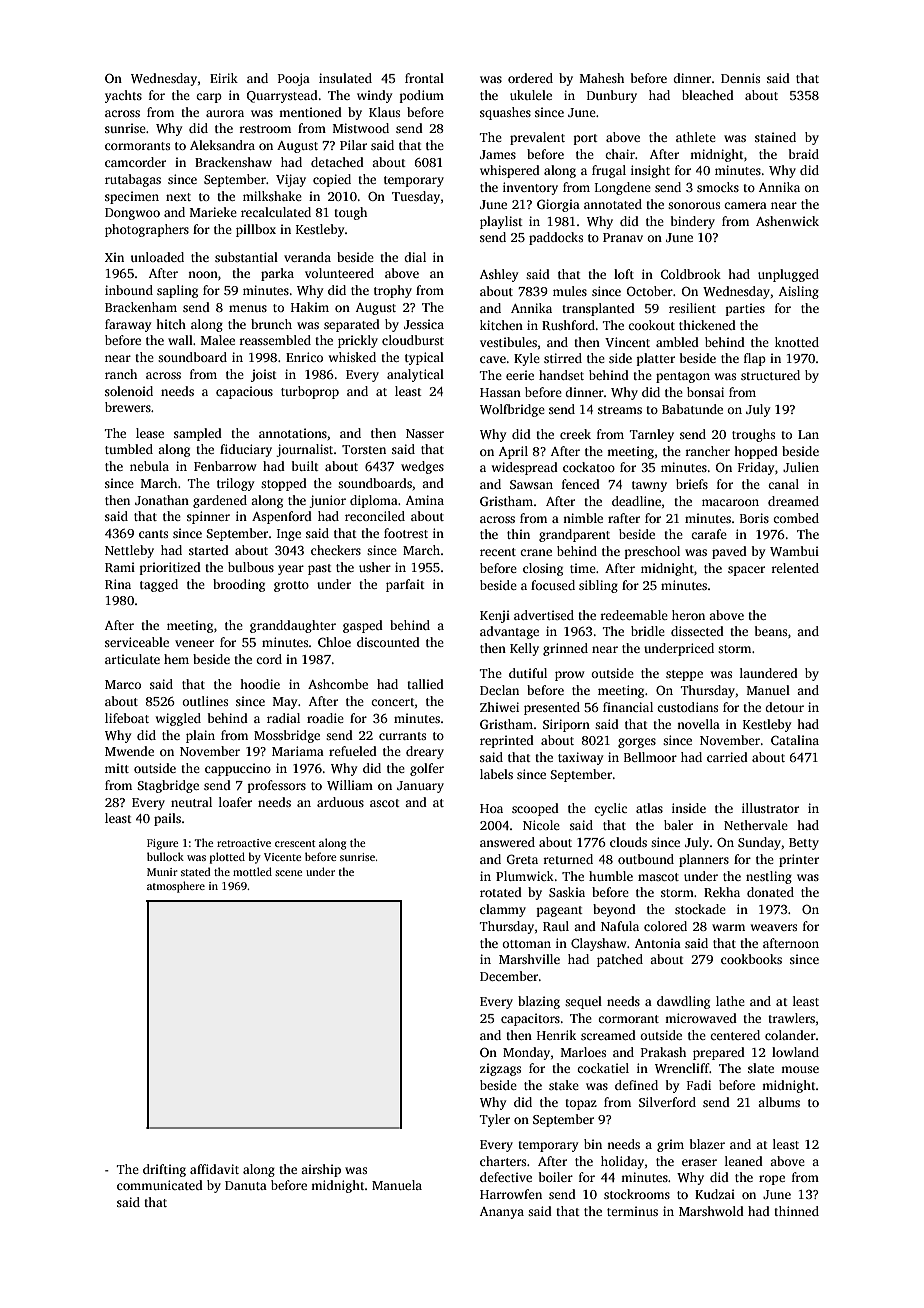 The width and height of the document is (924, 1308). I want to click on next, so click(178, 197).
